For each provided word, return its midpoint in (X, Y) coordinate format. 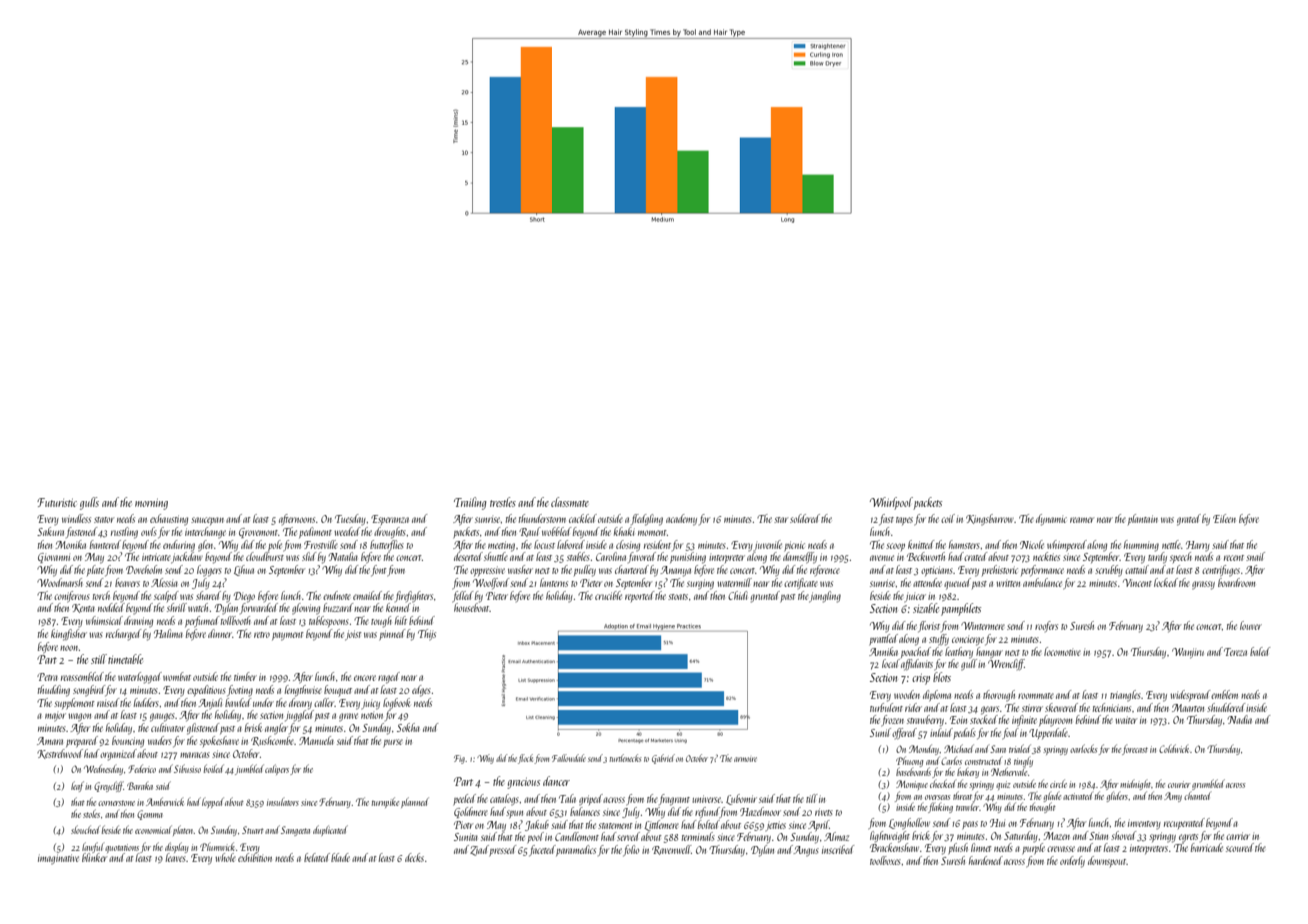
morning (151, 504)
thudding (54, 691)
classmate (570, 502)
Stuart (253, 830)
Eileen (1224, 518)
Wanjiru (1188, 653)
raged (389, 678)
